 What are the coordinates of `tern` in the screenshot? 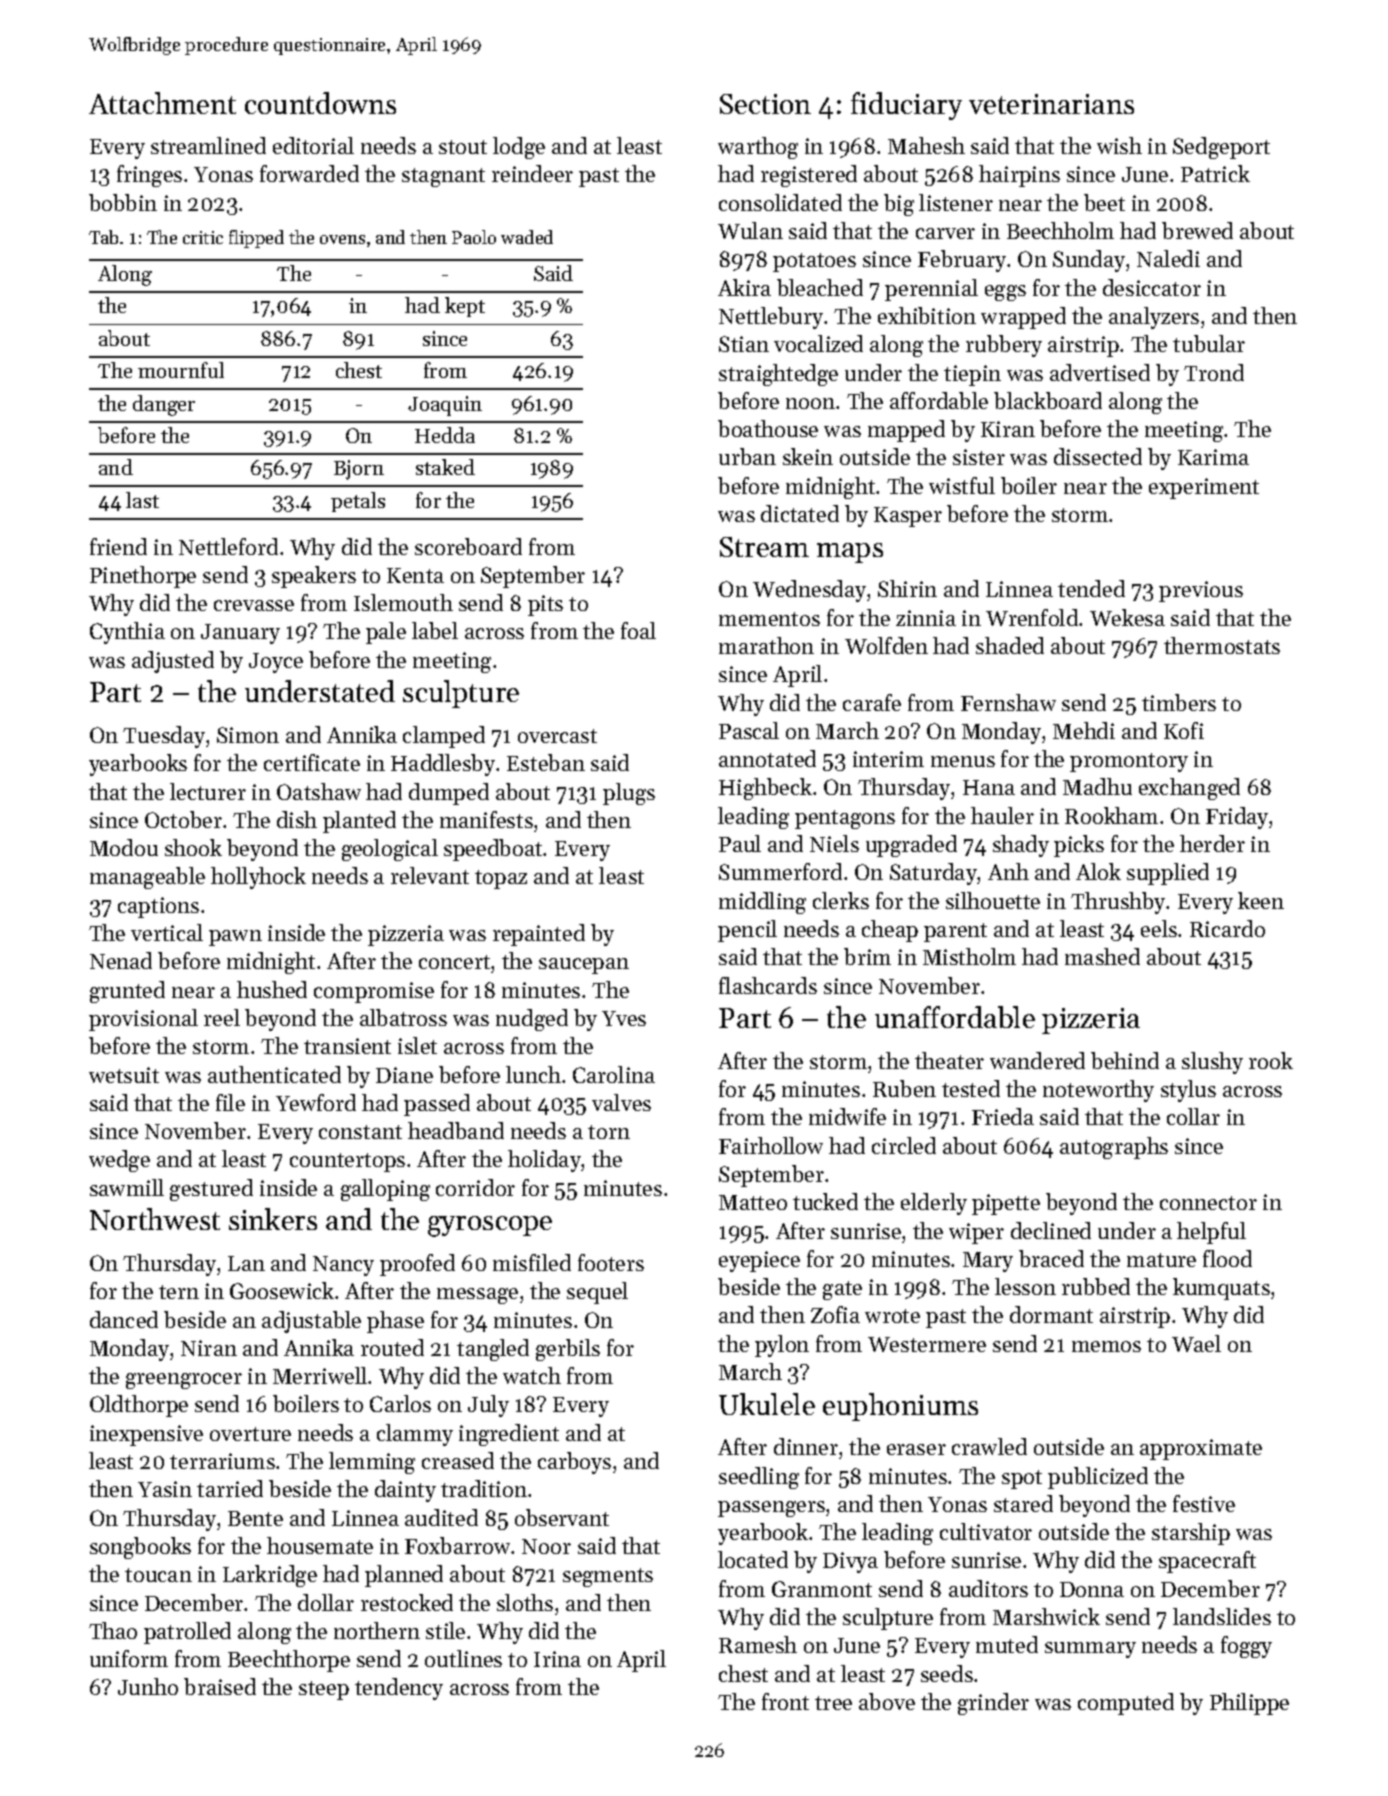 It's located at (179, 1292).
